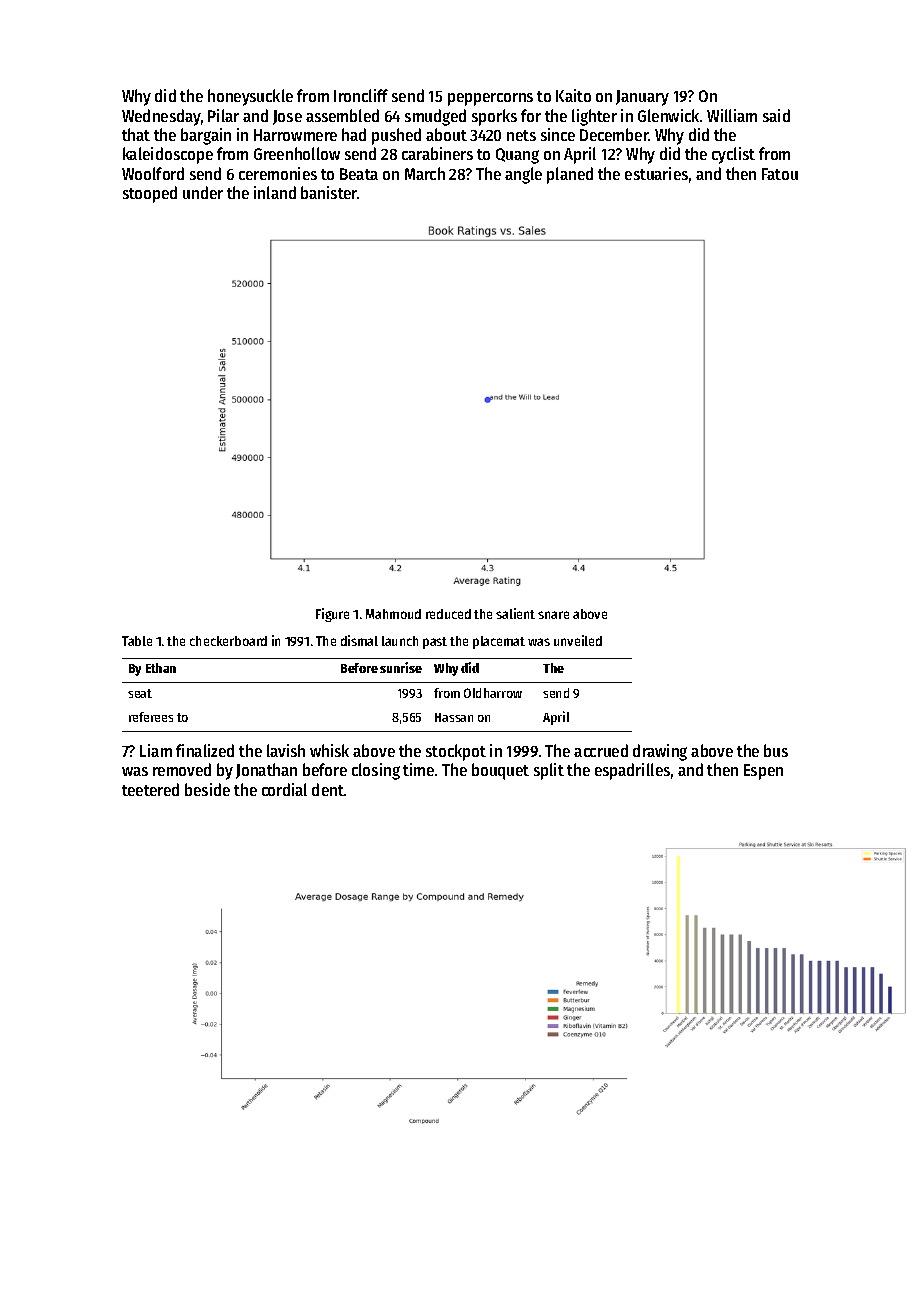 The image size is (924, 1308). Describe the element at coordinates (763, 772) in the image. I see `Espen` at that location.
